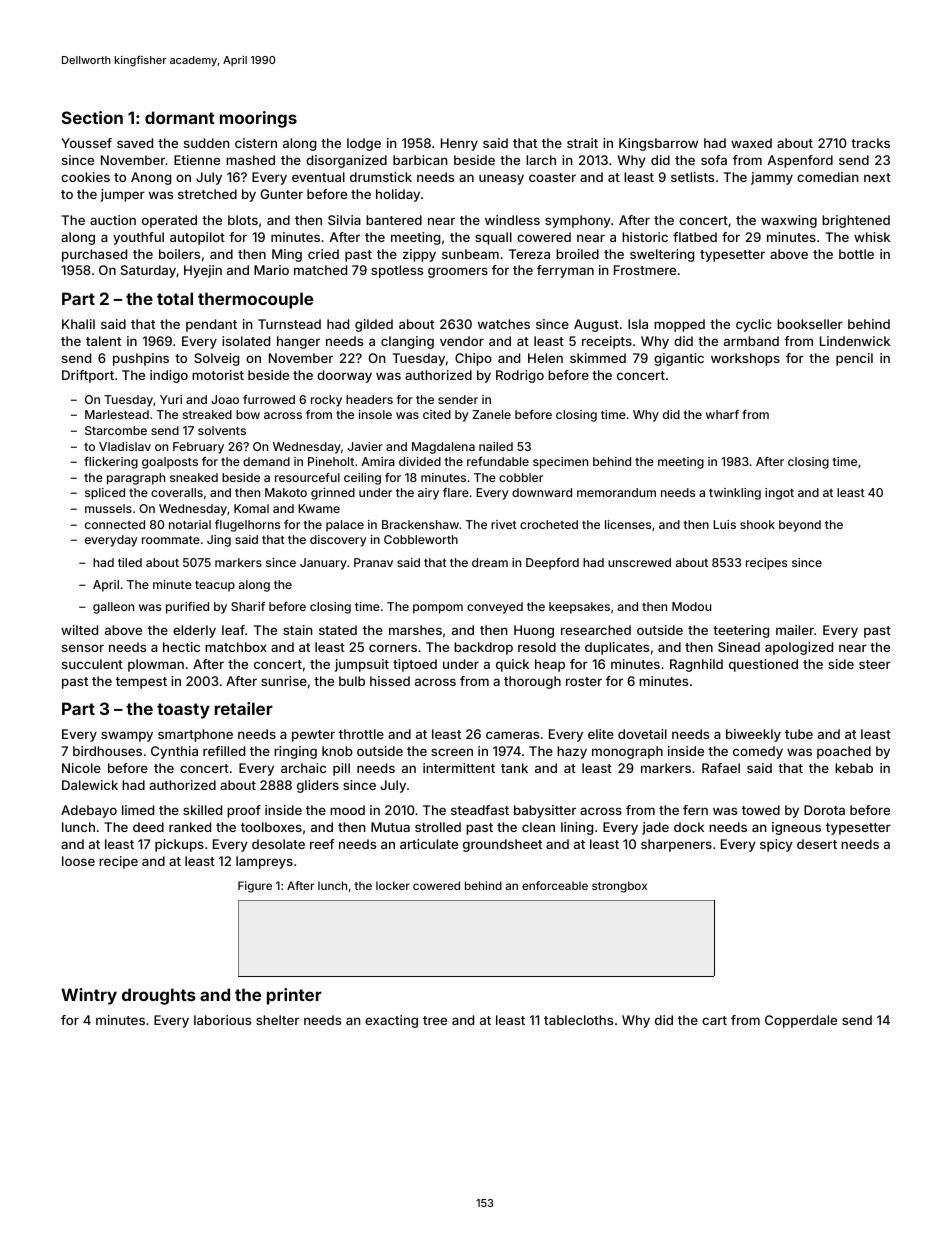 This document has height=1233, width=952. Describe the element at coordinates (751, 143) in the document. I see `waxed` at that location.
